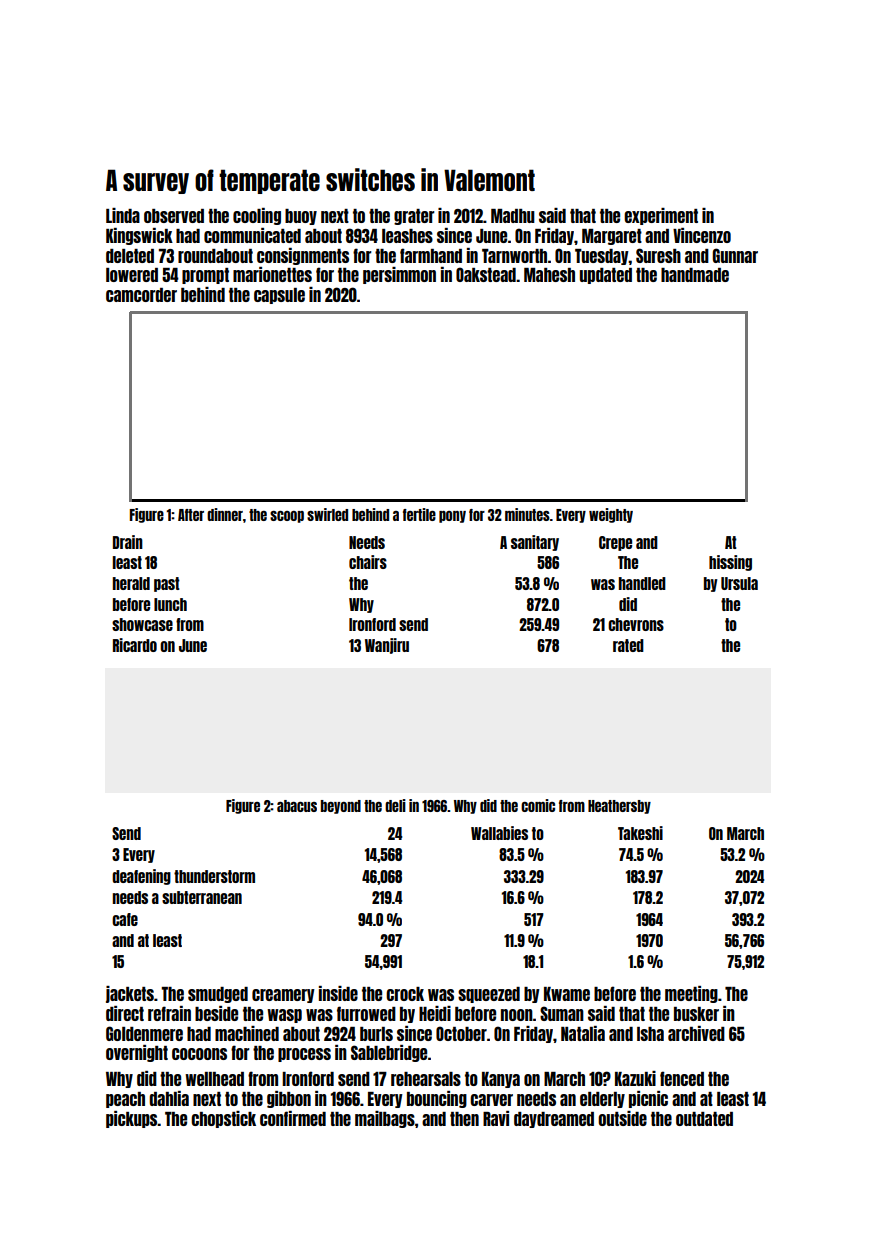 The image size is (877, 1245). What do you see at coordinates (293, 1118) in the image?
I see `confirmed` at bounding box center [293, 1118].
